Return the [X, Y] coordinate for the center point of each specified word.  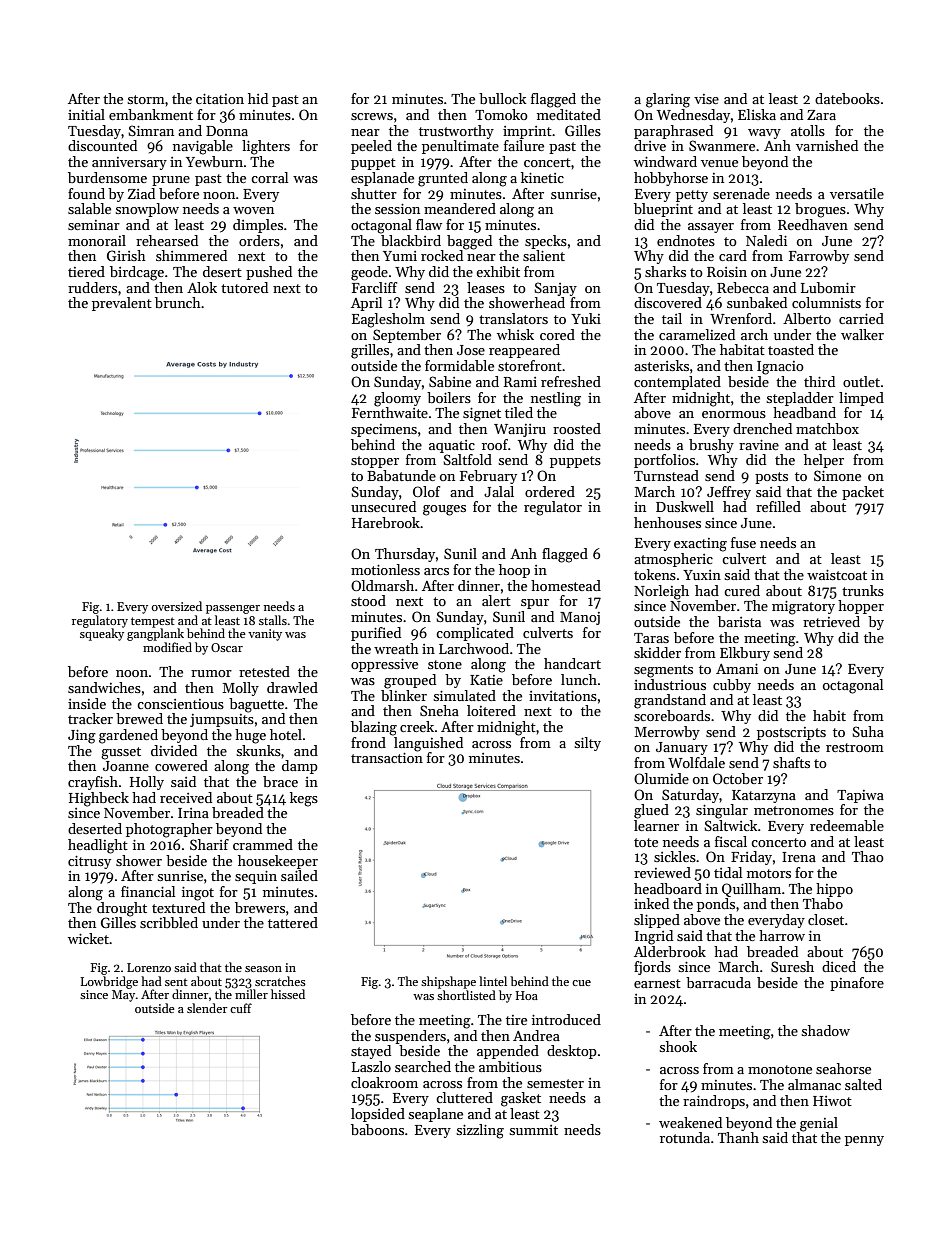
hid [258, 98]
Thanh [738, 1137]
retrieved [831, 621]
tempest [153, 622]
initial [86, 114]
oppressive [384, 665]
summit [534, 1130]
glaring [668, 100]
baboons [377, 1129]
